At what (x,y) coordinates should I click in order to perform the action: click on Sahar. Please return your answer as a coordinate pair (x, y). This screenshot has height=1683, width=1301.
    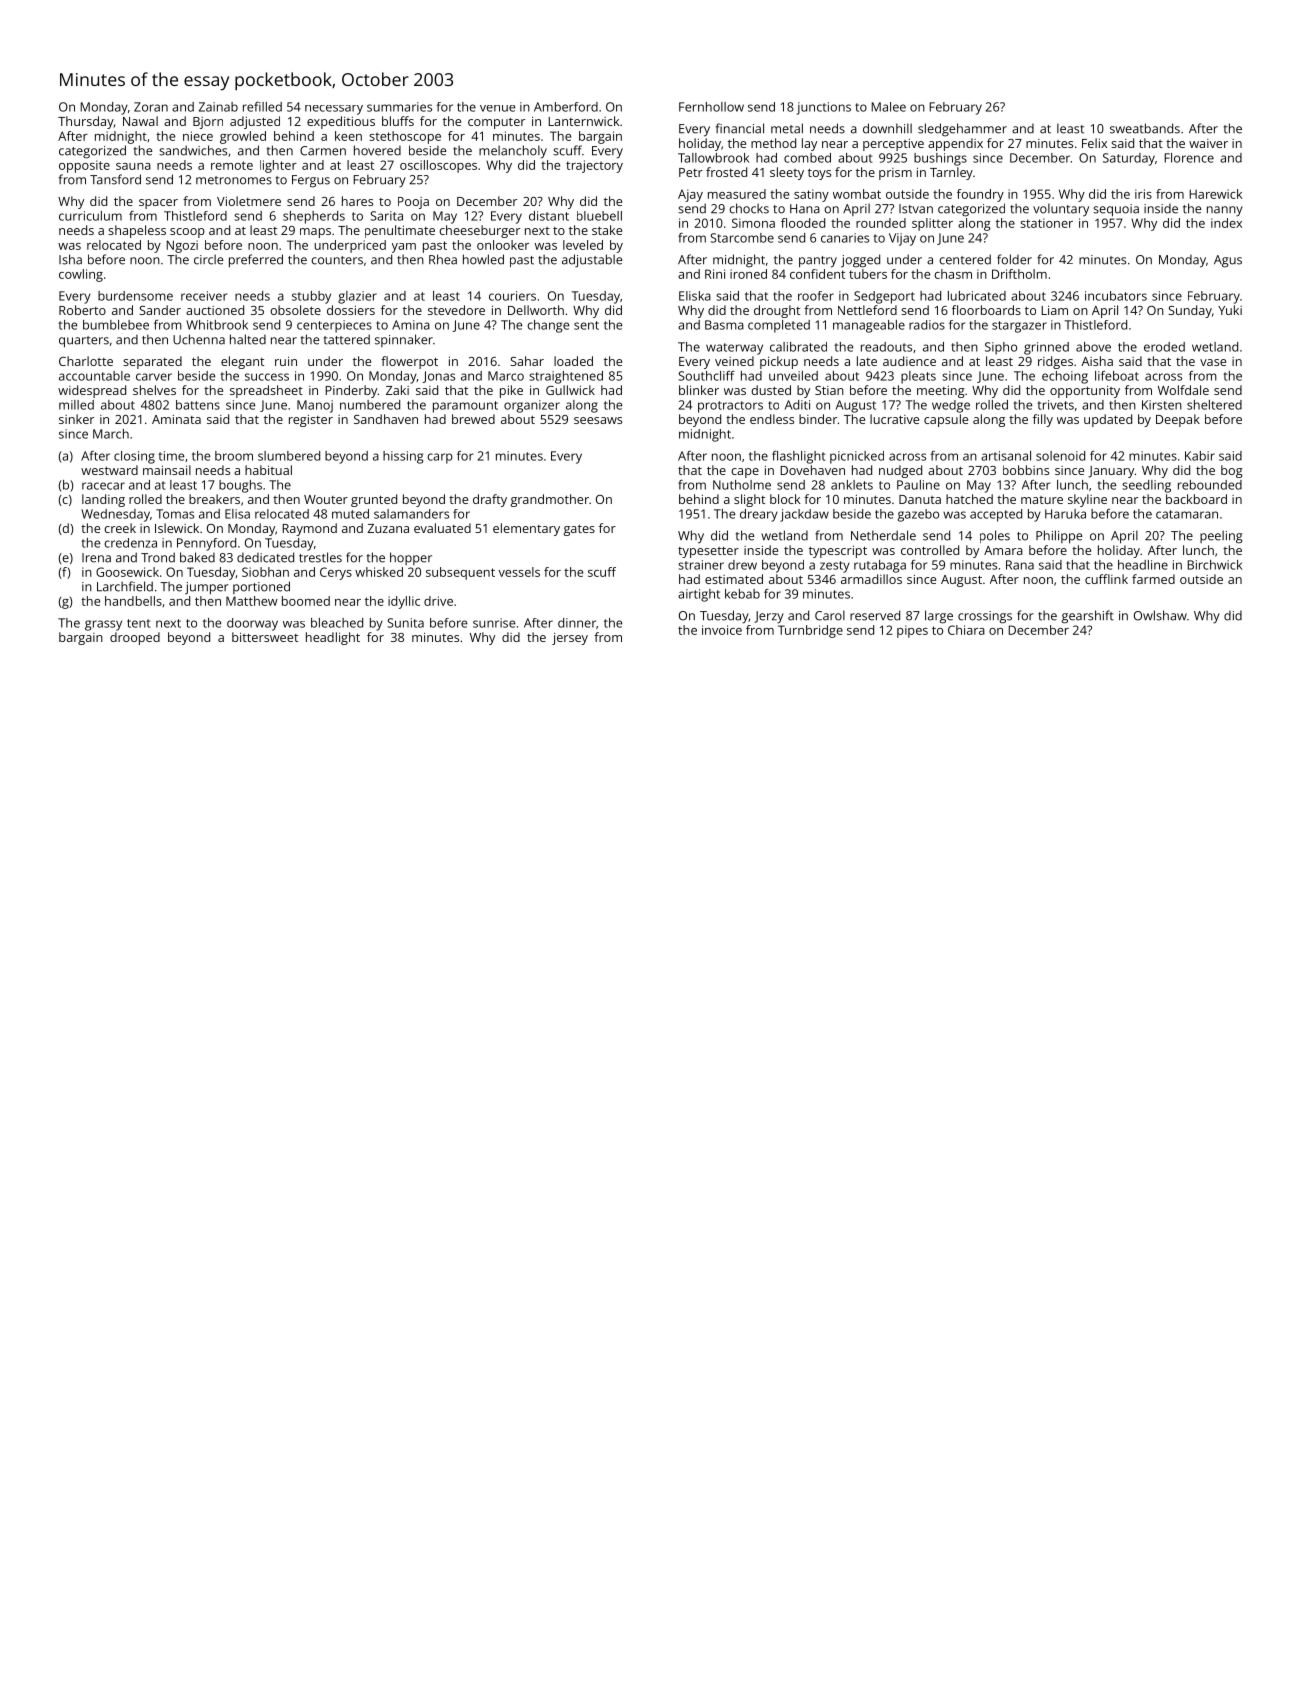
    Looking at the image, I should click on (527, 361).
